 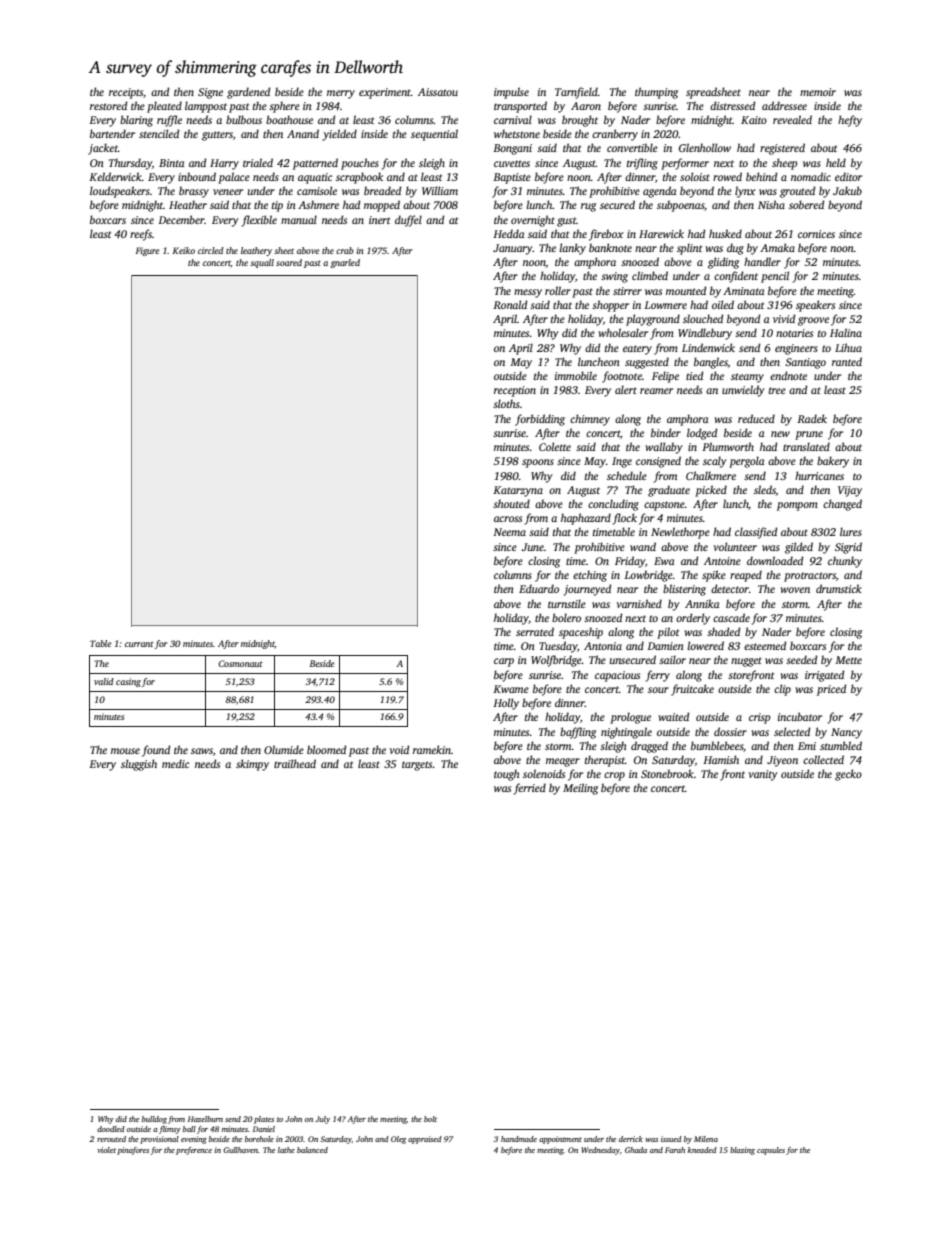 What do you see at coordinates (674, 716) in the screenshot?
I see `waited` at bounding box center [674, 716].
